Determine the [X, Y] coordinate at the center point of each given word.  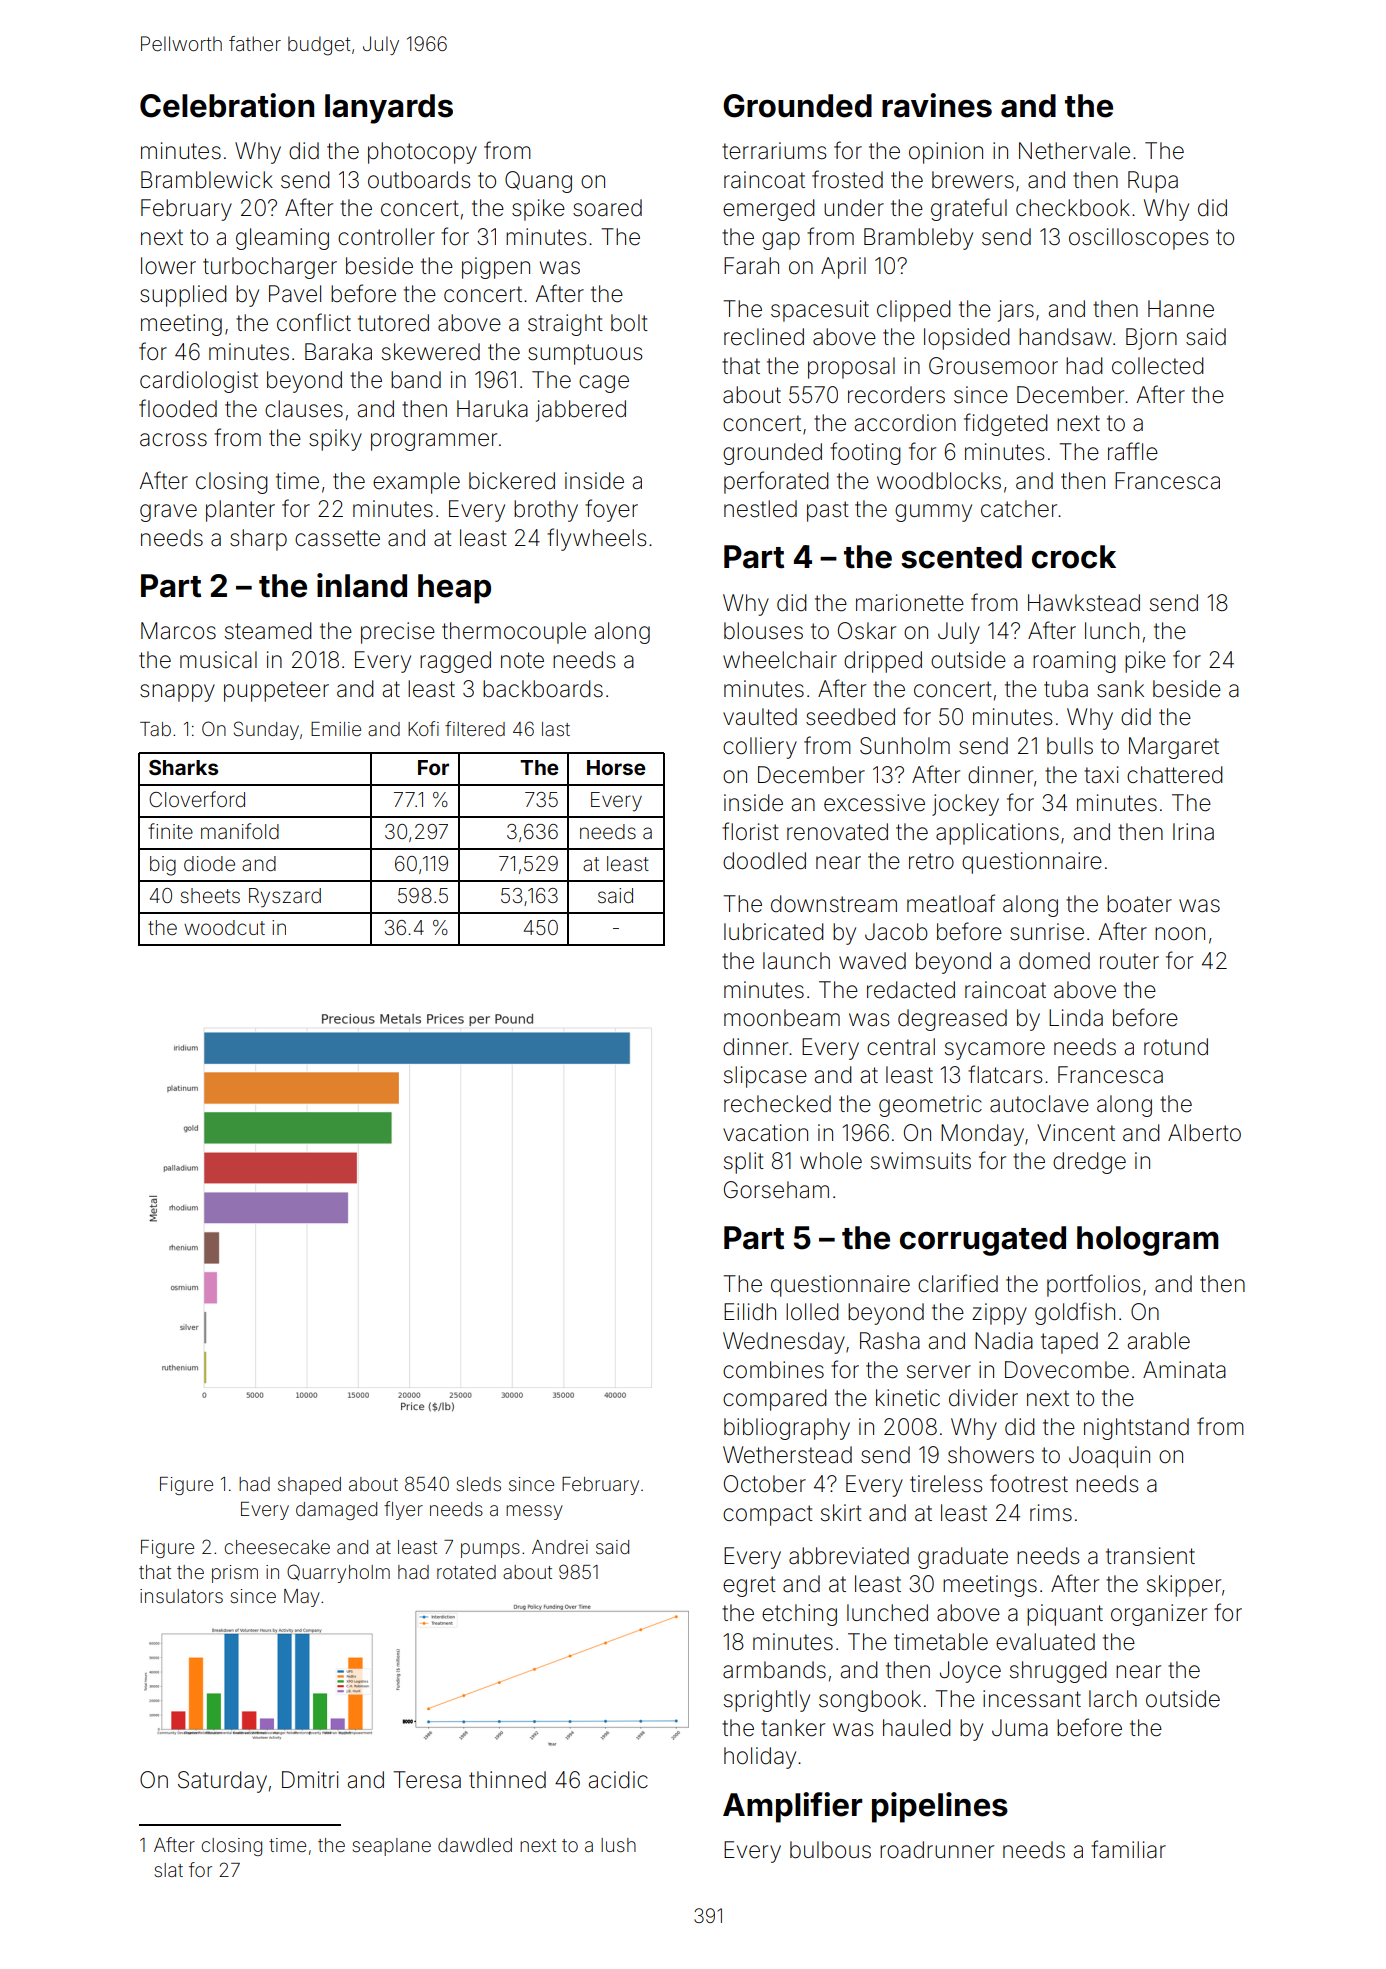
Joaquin [1109, 1457]
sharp [258, 540]
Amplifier [792, 1807]
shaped [309, 1486]
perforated [776, 482]
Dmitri [310, 1779]
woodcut [224, 927]
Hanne [1181, 309]
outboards [419, 180]
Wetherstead [787, 1455]
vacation [765, 1133]
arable [1159, 1341]
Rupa [1153, 182]
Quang [538, 182]
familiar [1128, 1849]
